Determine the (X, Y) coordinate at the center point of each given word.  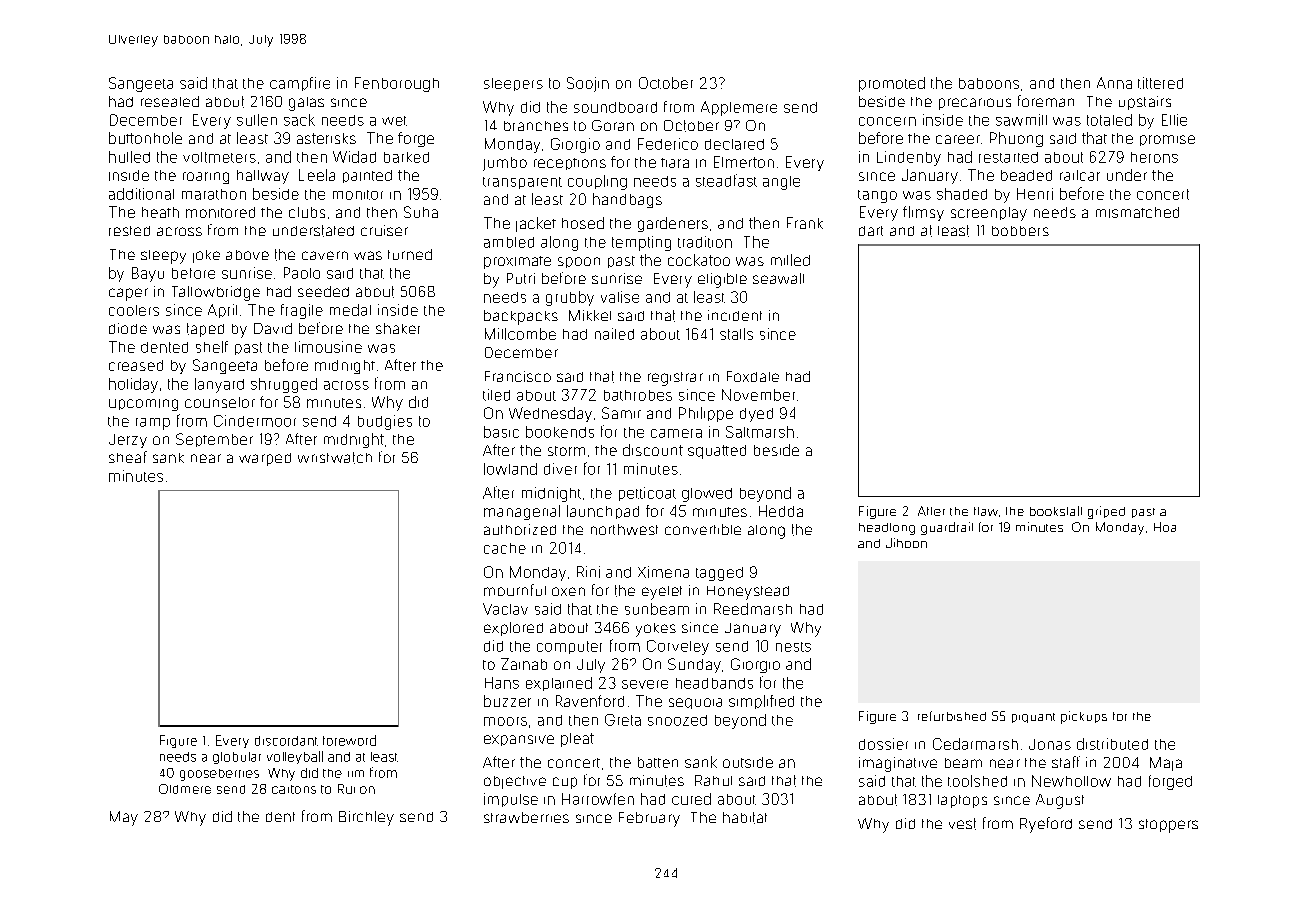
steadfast (726, 180)
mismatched (1137, 212)
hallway (263, 177)
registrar (675, 379)
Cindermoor (255, 421)
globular (237, 758)
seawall (778, 278)
